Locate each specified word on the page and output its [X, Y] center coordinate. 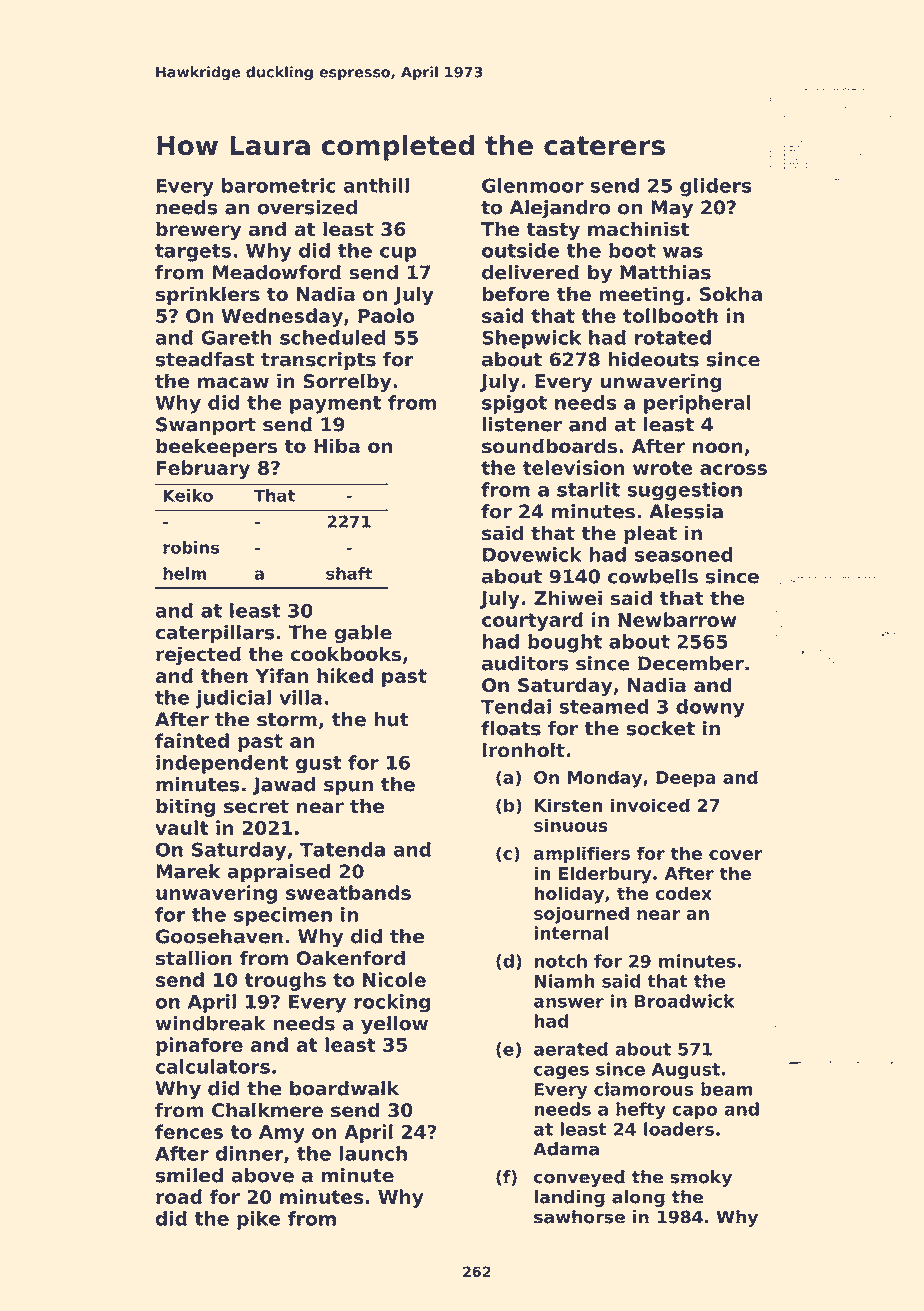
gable [363, 634]
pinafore [199, 1046]
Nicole [394, 979]
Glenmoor [533, 185]
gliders [716, 187]
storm [287, 720]
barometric [279, 185]
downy [710, 708]
